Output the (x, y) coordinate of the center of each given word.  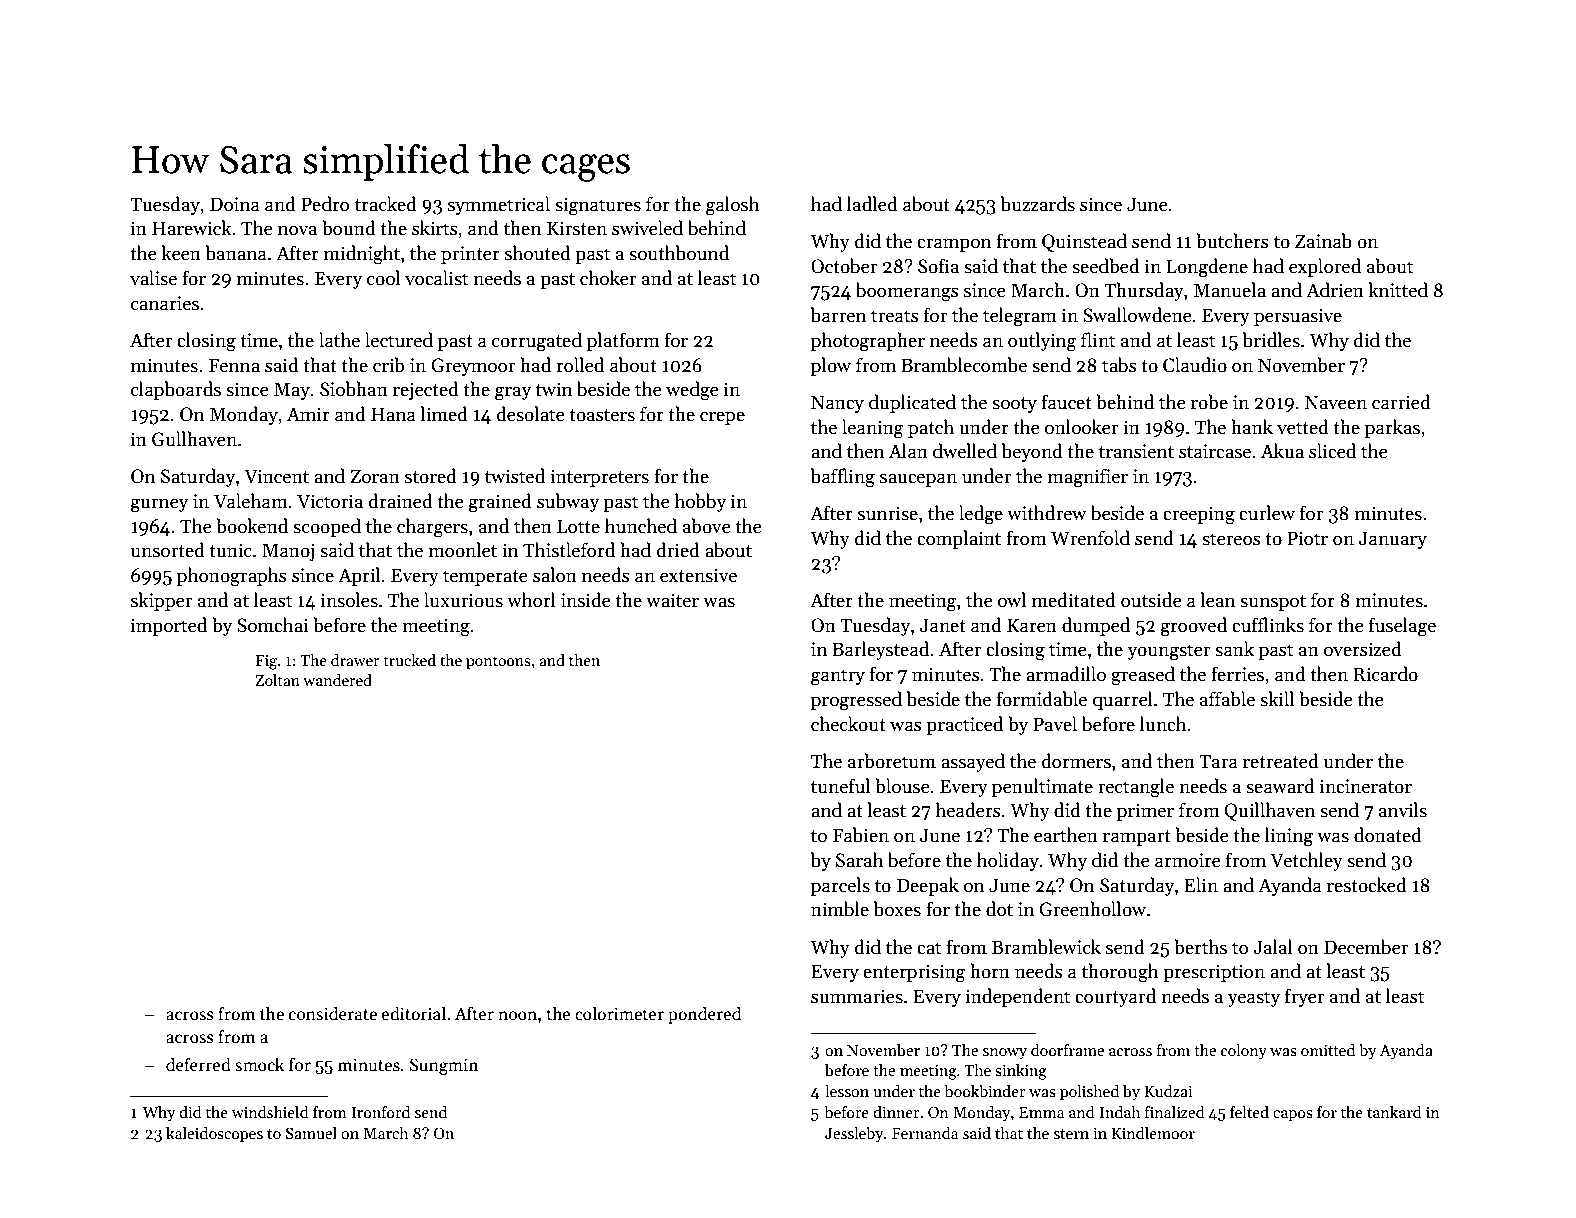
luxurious (463, 600)
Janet (943, 625)
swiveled (647, 228)
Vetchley (1306, 861)
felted (1249, 1112)
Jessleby (854, 1135)
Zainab (1323, 241)
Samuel (311, 1133)
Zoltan (277, 680)
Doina (235, 204)
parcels (840, 886)
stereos (1231, 539)
